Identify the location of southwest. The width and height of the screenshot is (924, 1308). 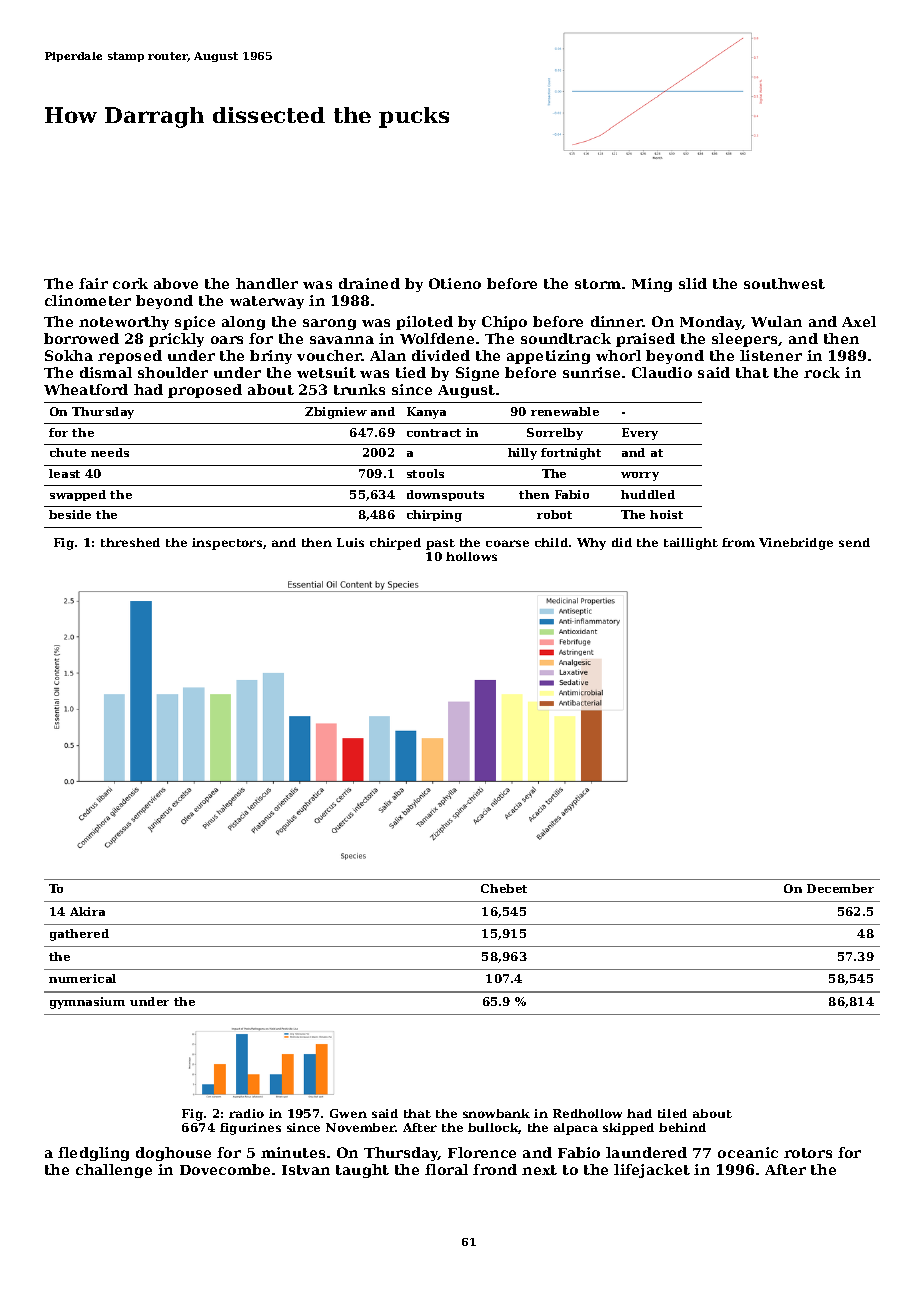
(784, 283).
